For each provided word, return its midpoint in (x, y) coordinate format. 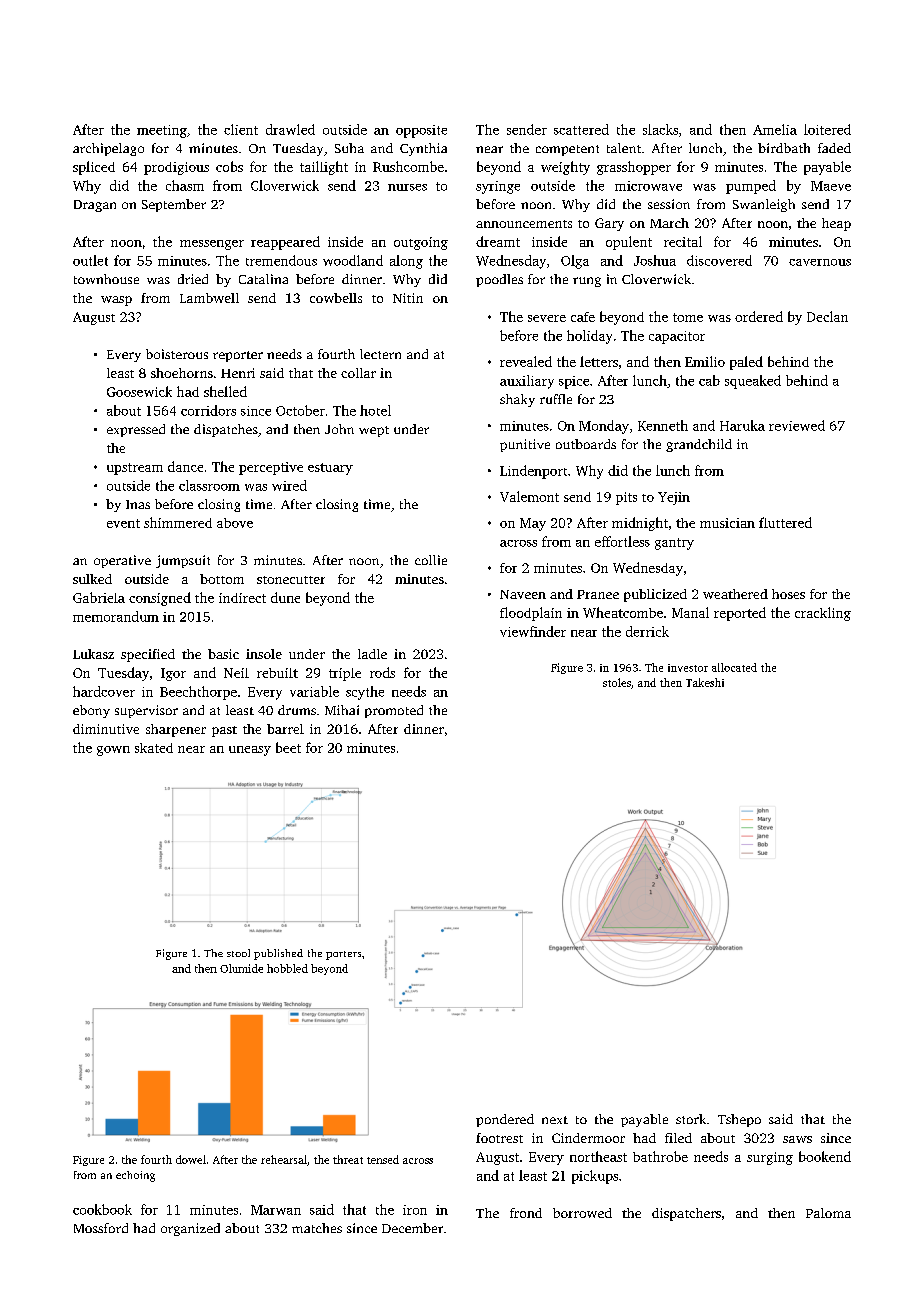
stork (691, 1119)
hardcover (104, 691)
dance (185, 466)
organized (190, 1229)
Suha (349, 148)
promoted (394, 711)
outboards (586, 444)
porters (343, 955)
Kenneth (663, 425)
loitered (827, 129)
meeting (162, 131)
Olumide (241, 968)
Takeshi (705, 682)
